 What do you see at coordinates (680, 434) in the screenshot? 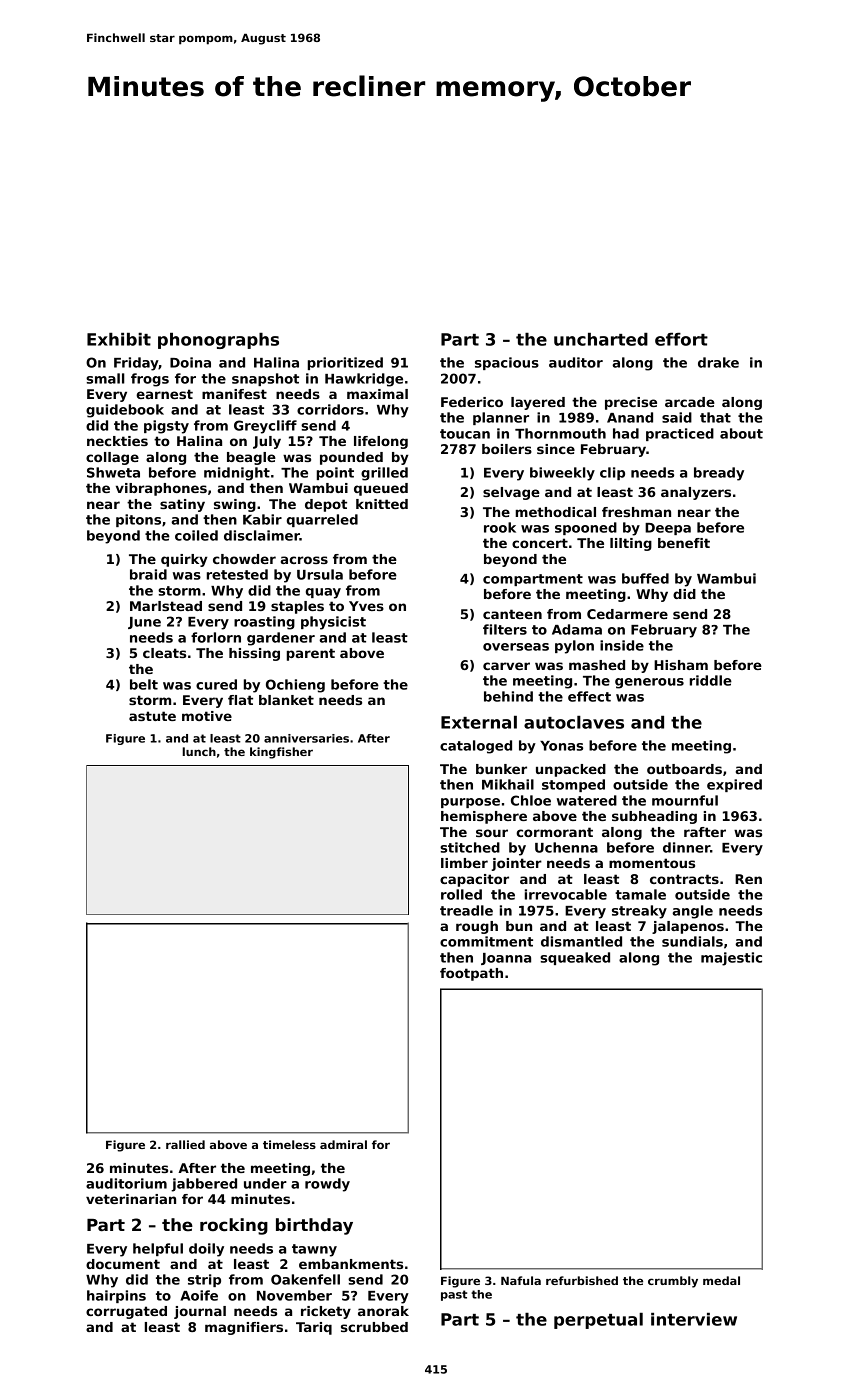
I see `practiced` at bounding box center [680, 434].
